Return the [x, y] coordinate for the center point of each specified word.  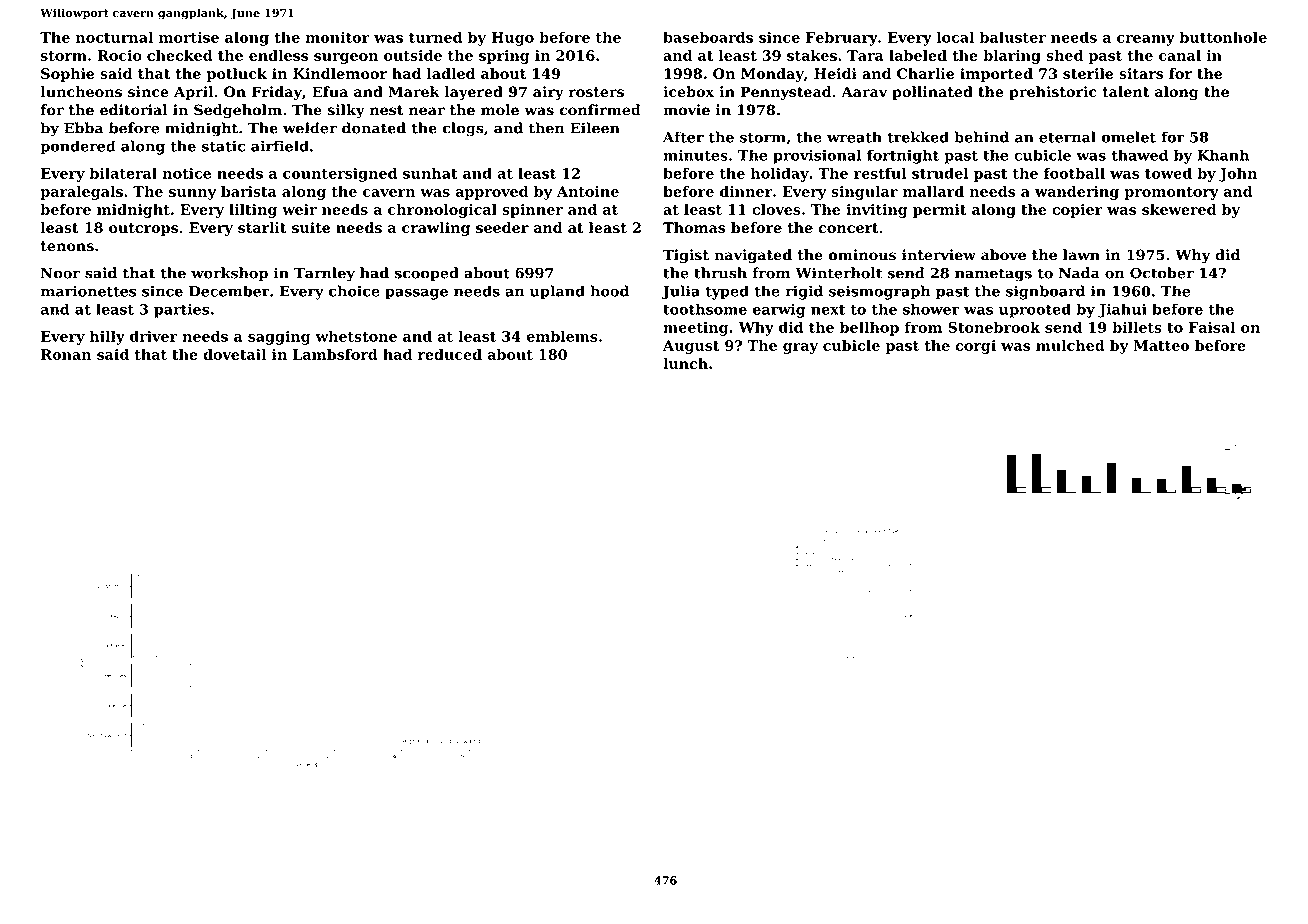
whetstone [356, 336]
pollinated [932, 93]
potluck [237, 75]
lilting [253, 211]
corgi [975, 347]
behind [981, 137]
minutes [695, 155]
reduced [450, 354]
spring [504, 57]
